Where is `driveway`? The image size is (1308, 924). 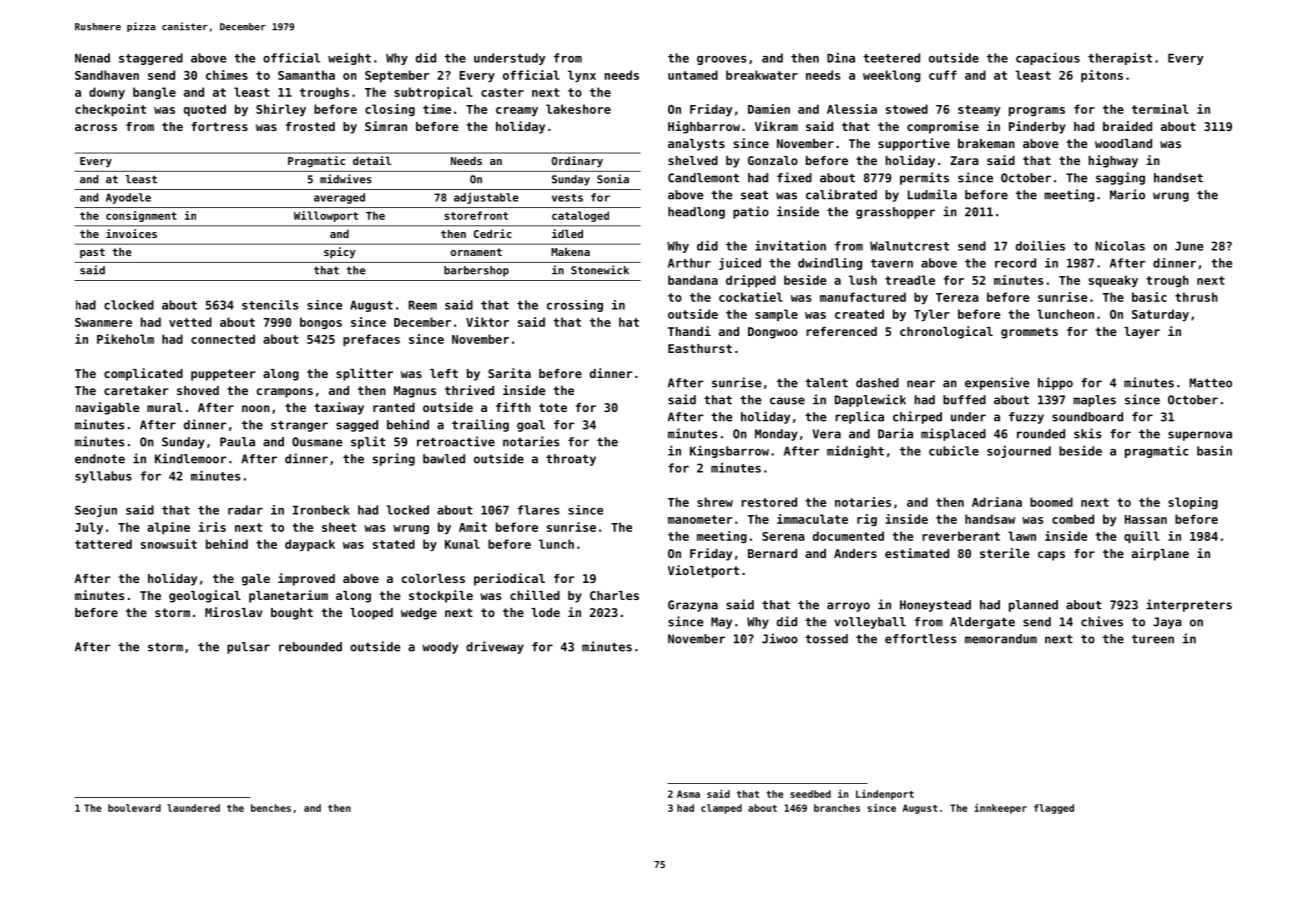 driveway is located at coordinates (495, 647).
